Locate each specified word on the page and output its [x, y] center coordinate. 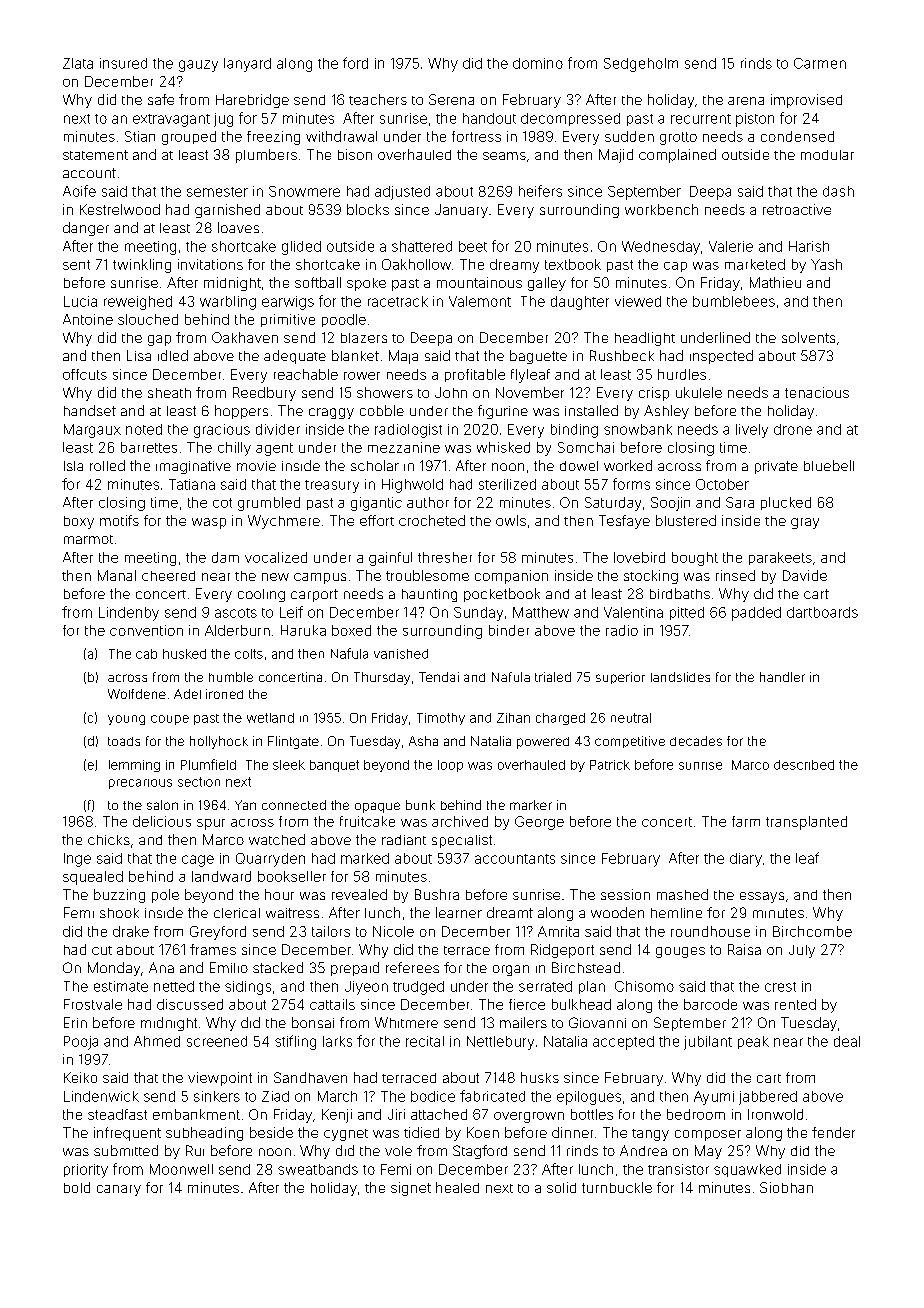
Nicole [393, 931]
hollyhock [219, 742]
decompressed [570, 119]
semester [217, 192]
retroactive [797, 209]
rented [795, 1004]
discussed [190, 1004]
